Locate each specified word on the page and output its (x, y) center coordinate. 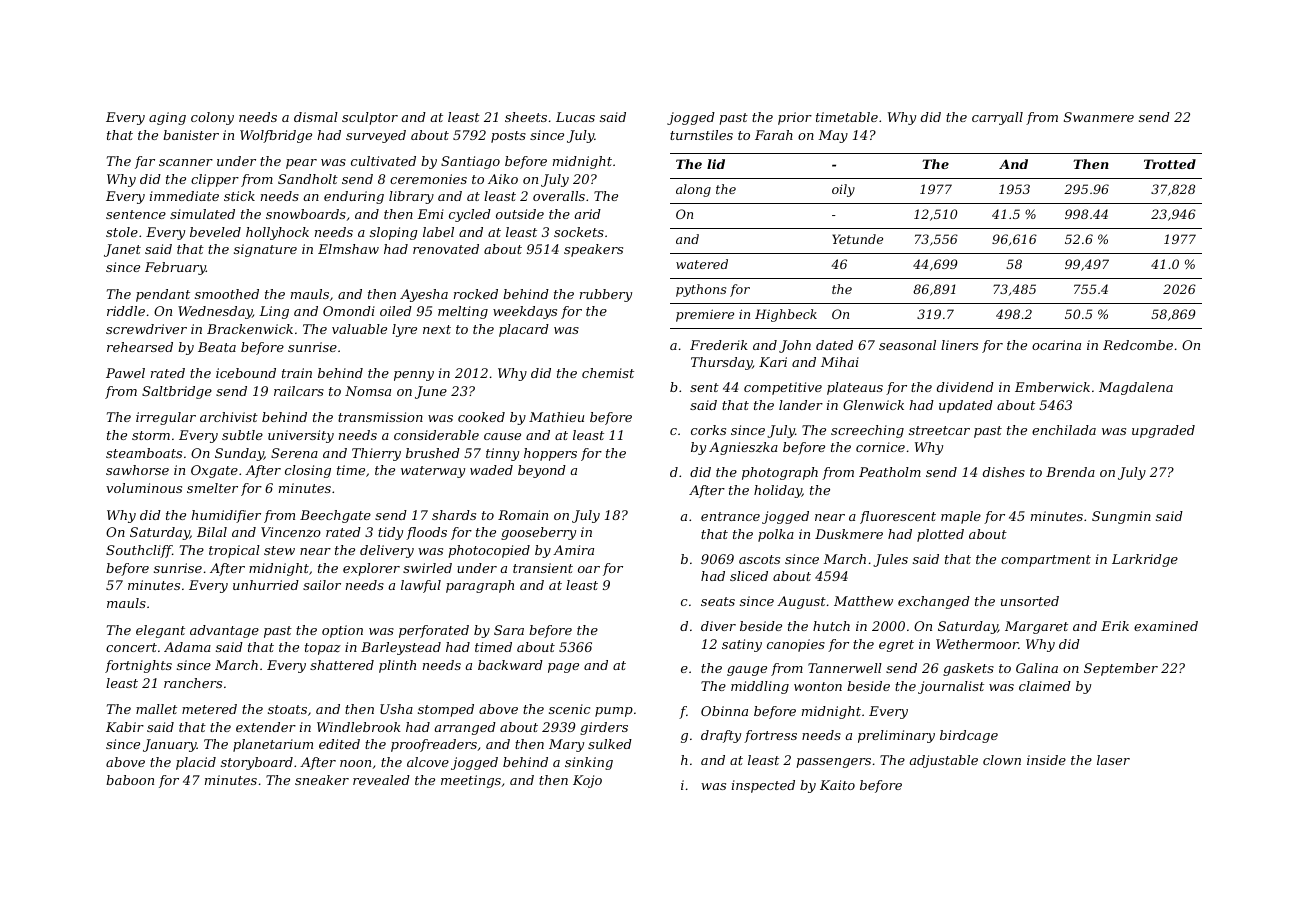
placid (196, 763)
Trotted (1170, 164)
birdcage (969, 736)
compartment (1046, 561)
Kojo (587, 781)
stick (239, 196)
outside (520, 214)
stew (279, 550)
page (563, 668)
